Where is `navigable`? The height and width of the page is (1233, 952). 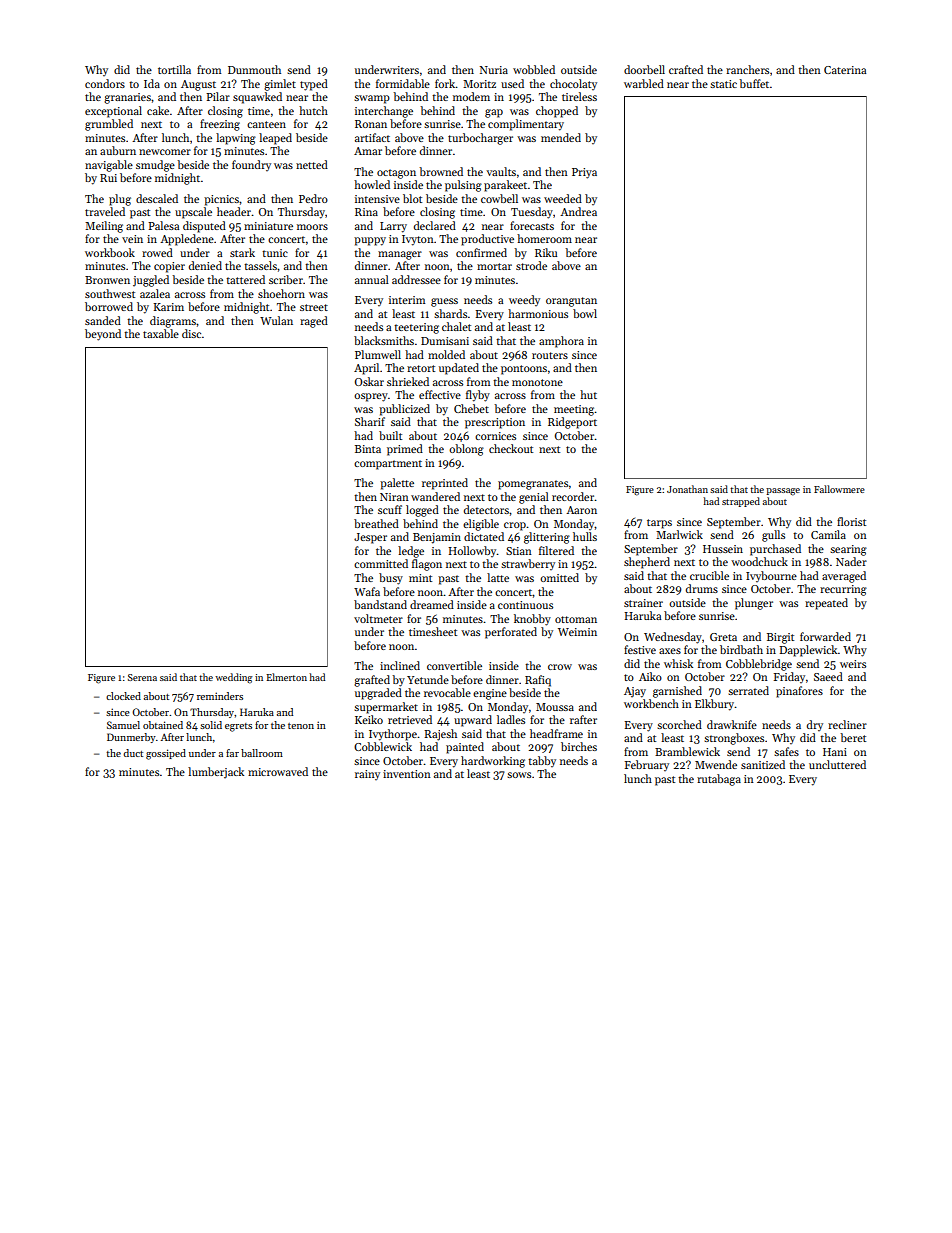 navigable is located at coordinates (109, 166).
